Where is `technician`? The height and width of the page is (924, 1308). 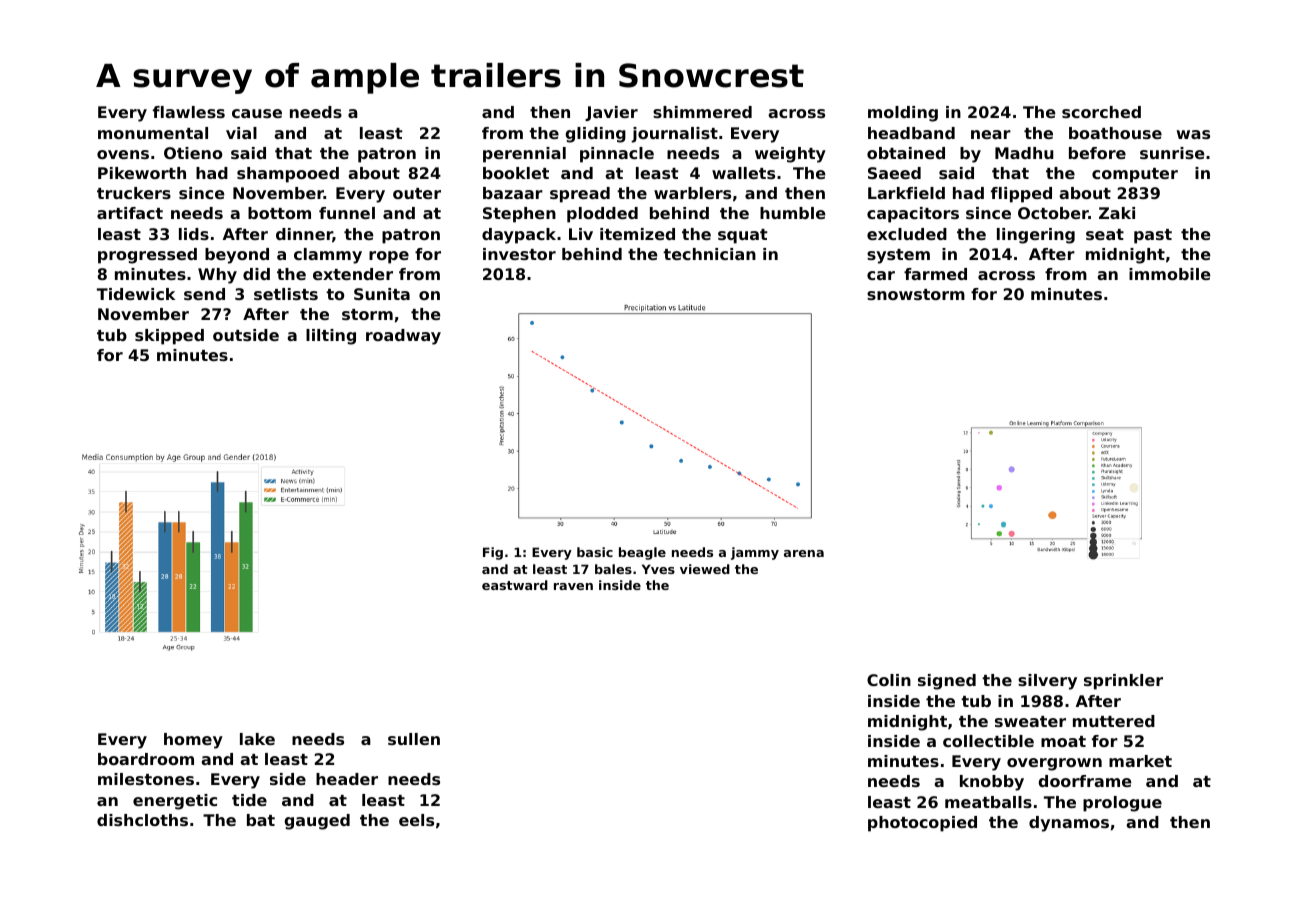 technician is located at coordinates (709, 254).
